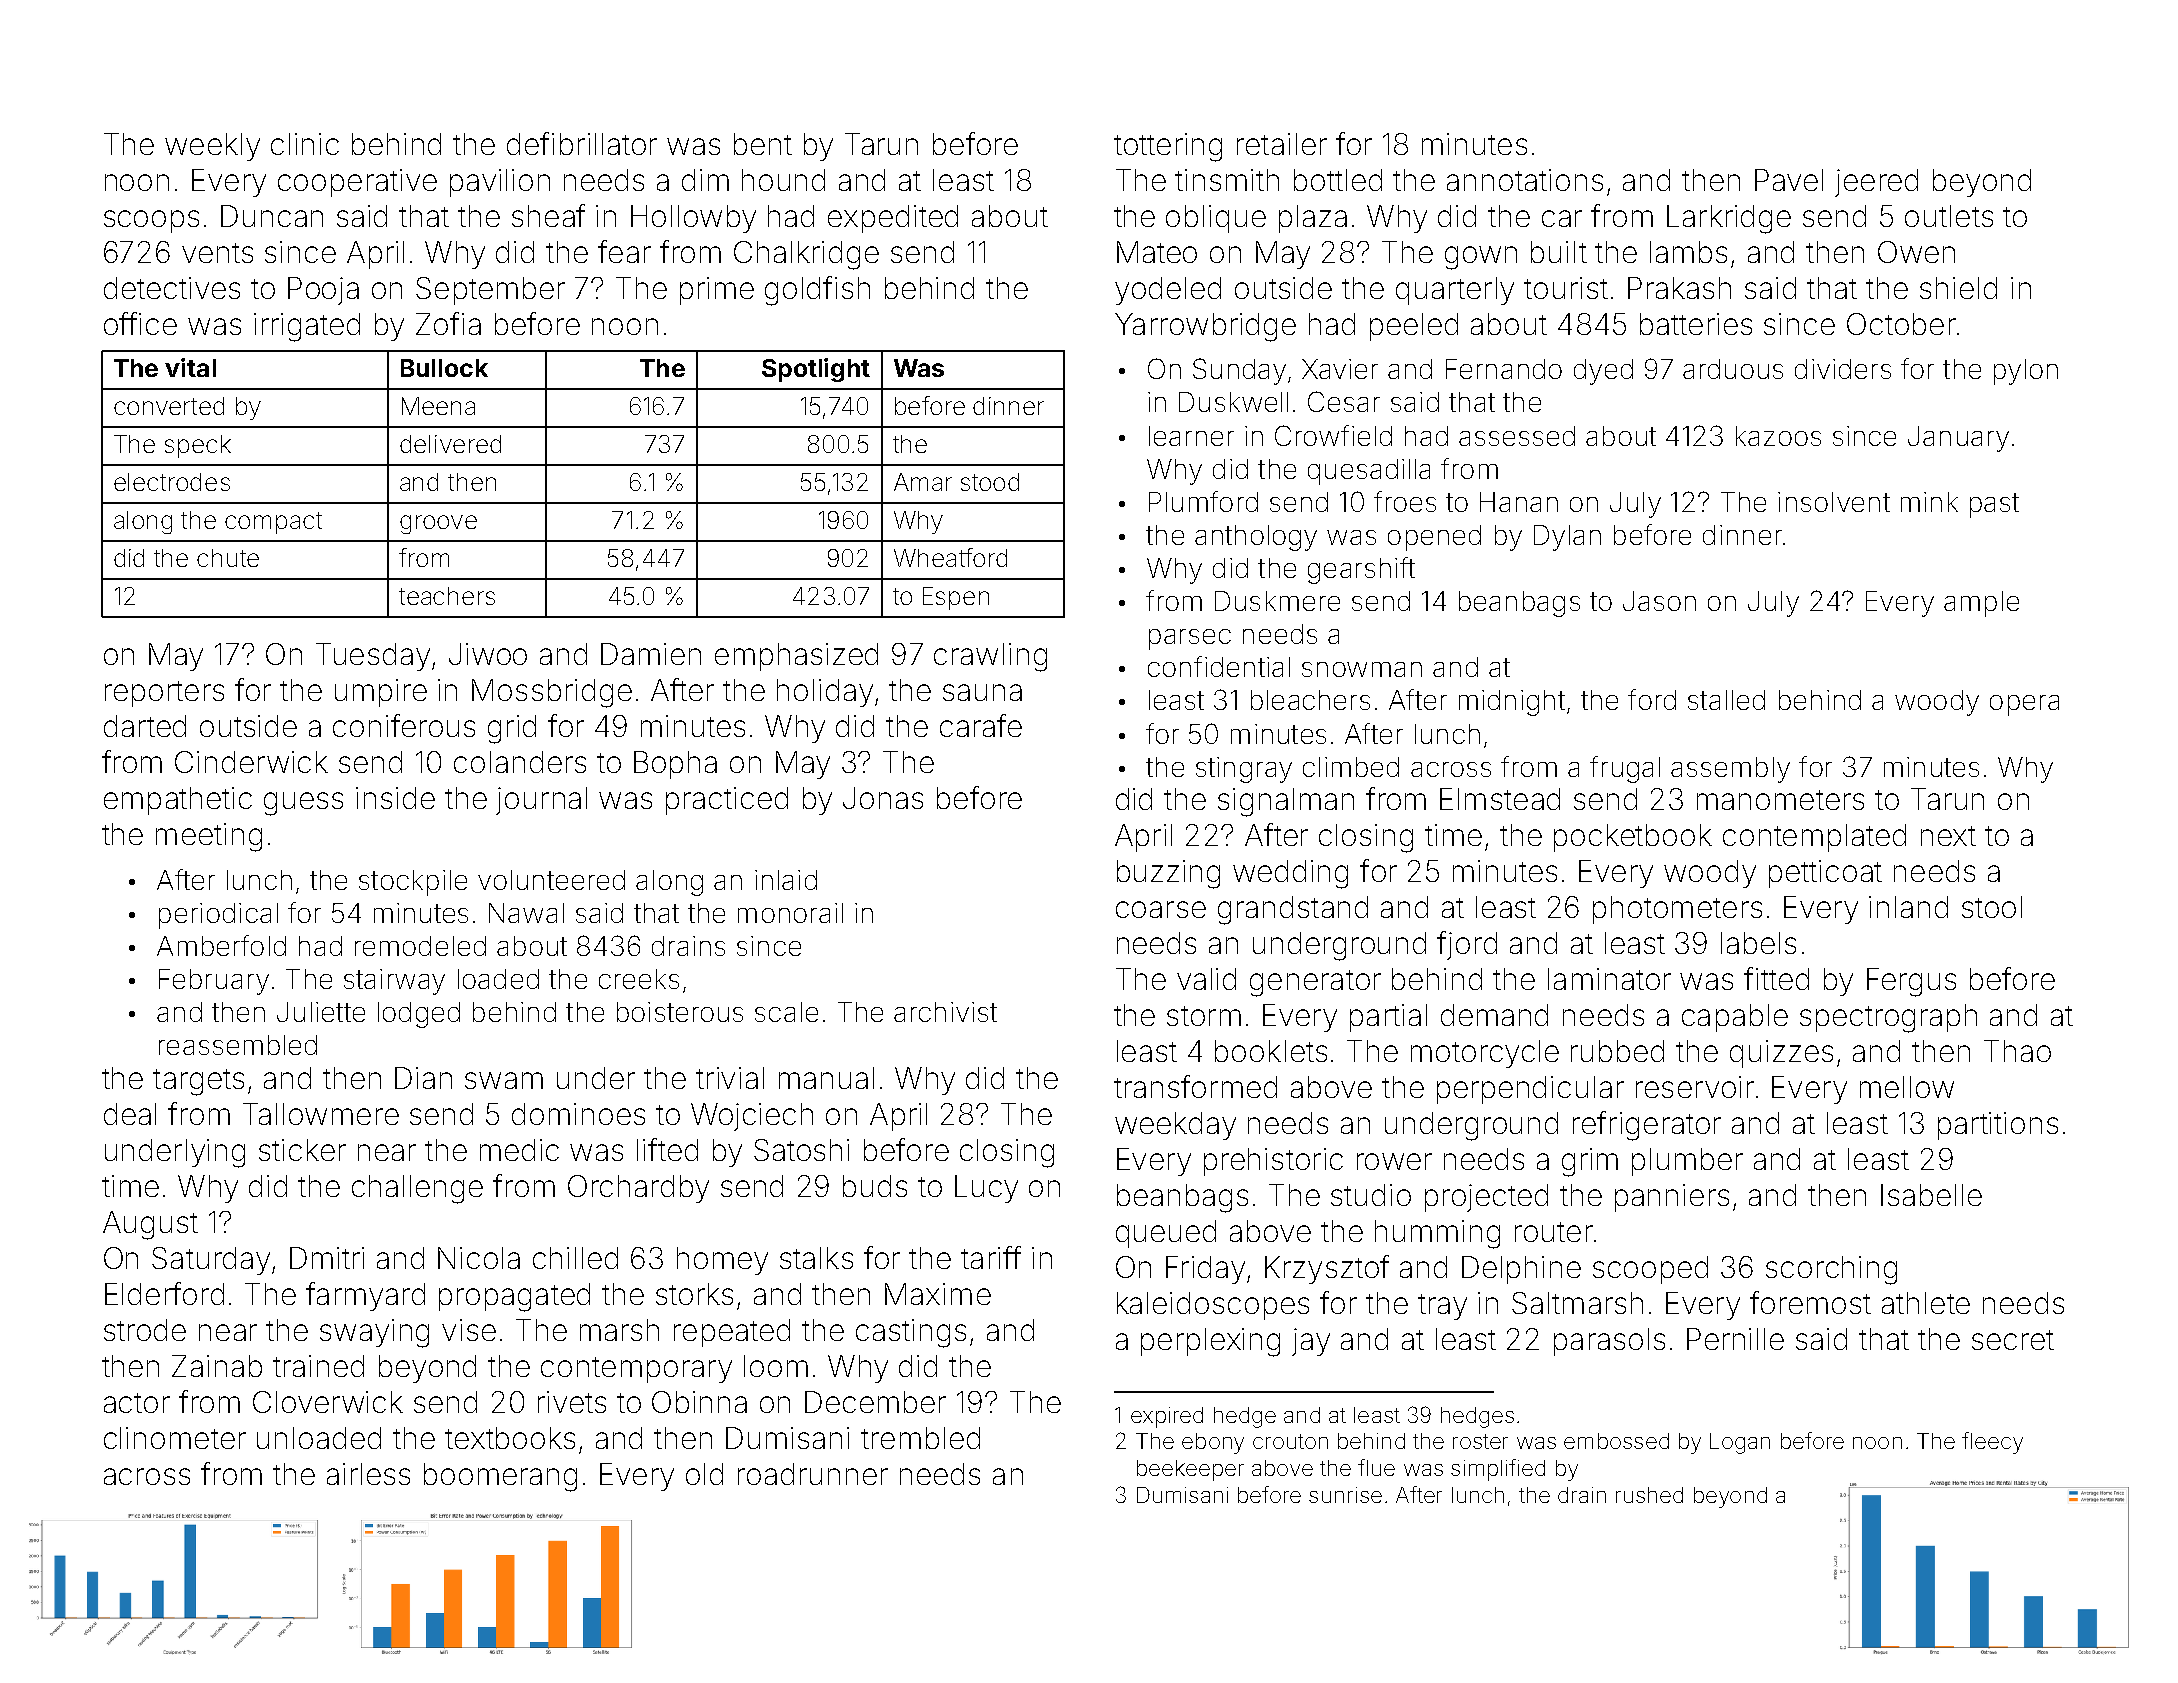 Image resolution: width=2178 pixels, height=1683 pixels. What do you see at coordinates (395, 798) in the screenshot?
I see `inside` at bounding box center [395, 798].
